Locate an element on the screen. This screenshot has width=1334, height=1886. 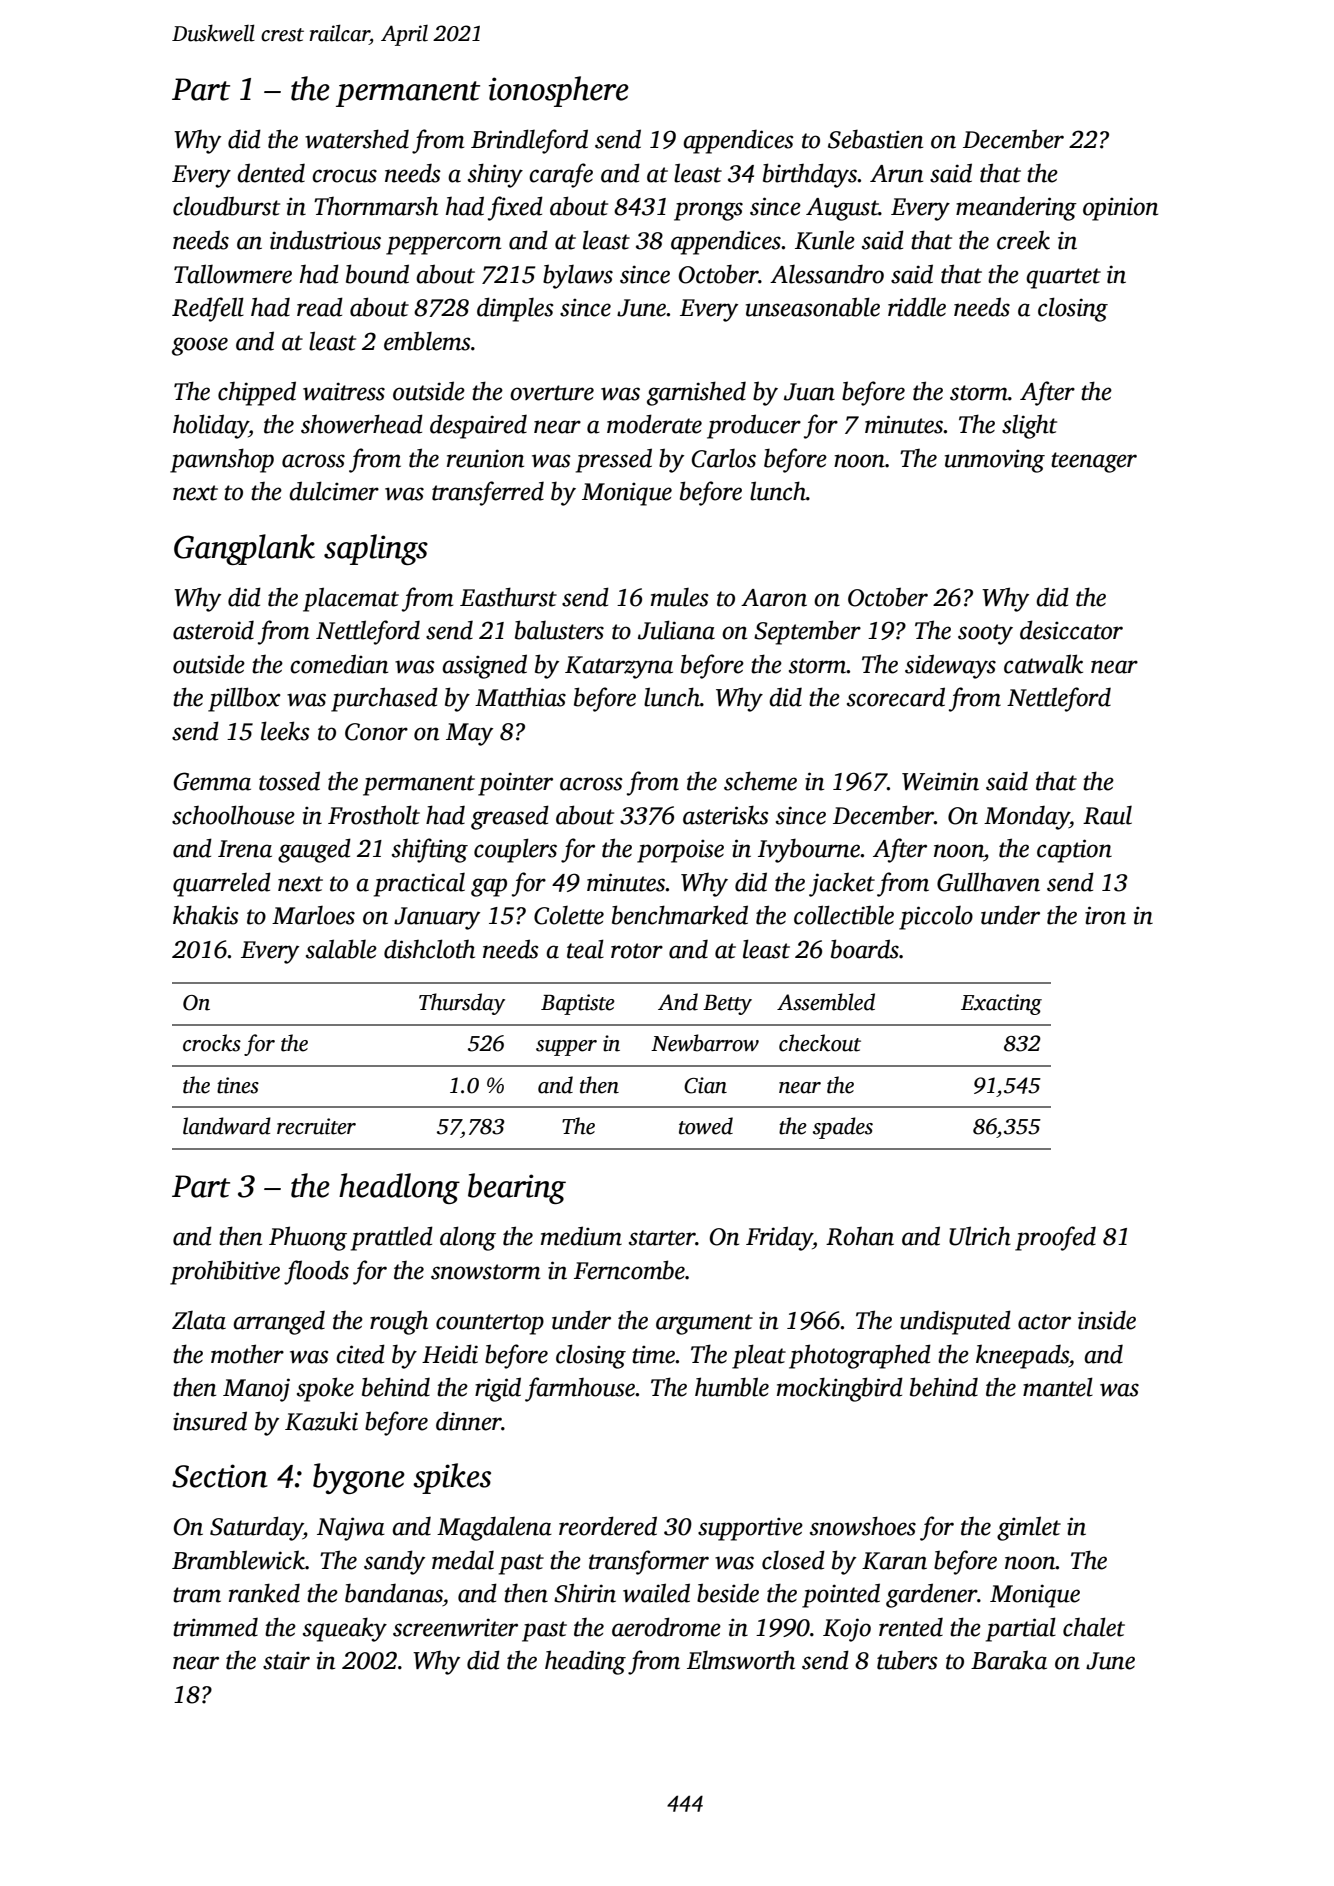
inside is located at coordinates (1107, 1320).
